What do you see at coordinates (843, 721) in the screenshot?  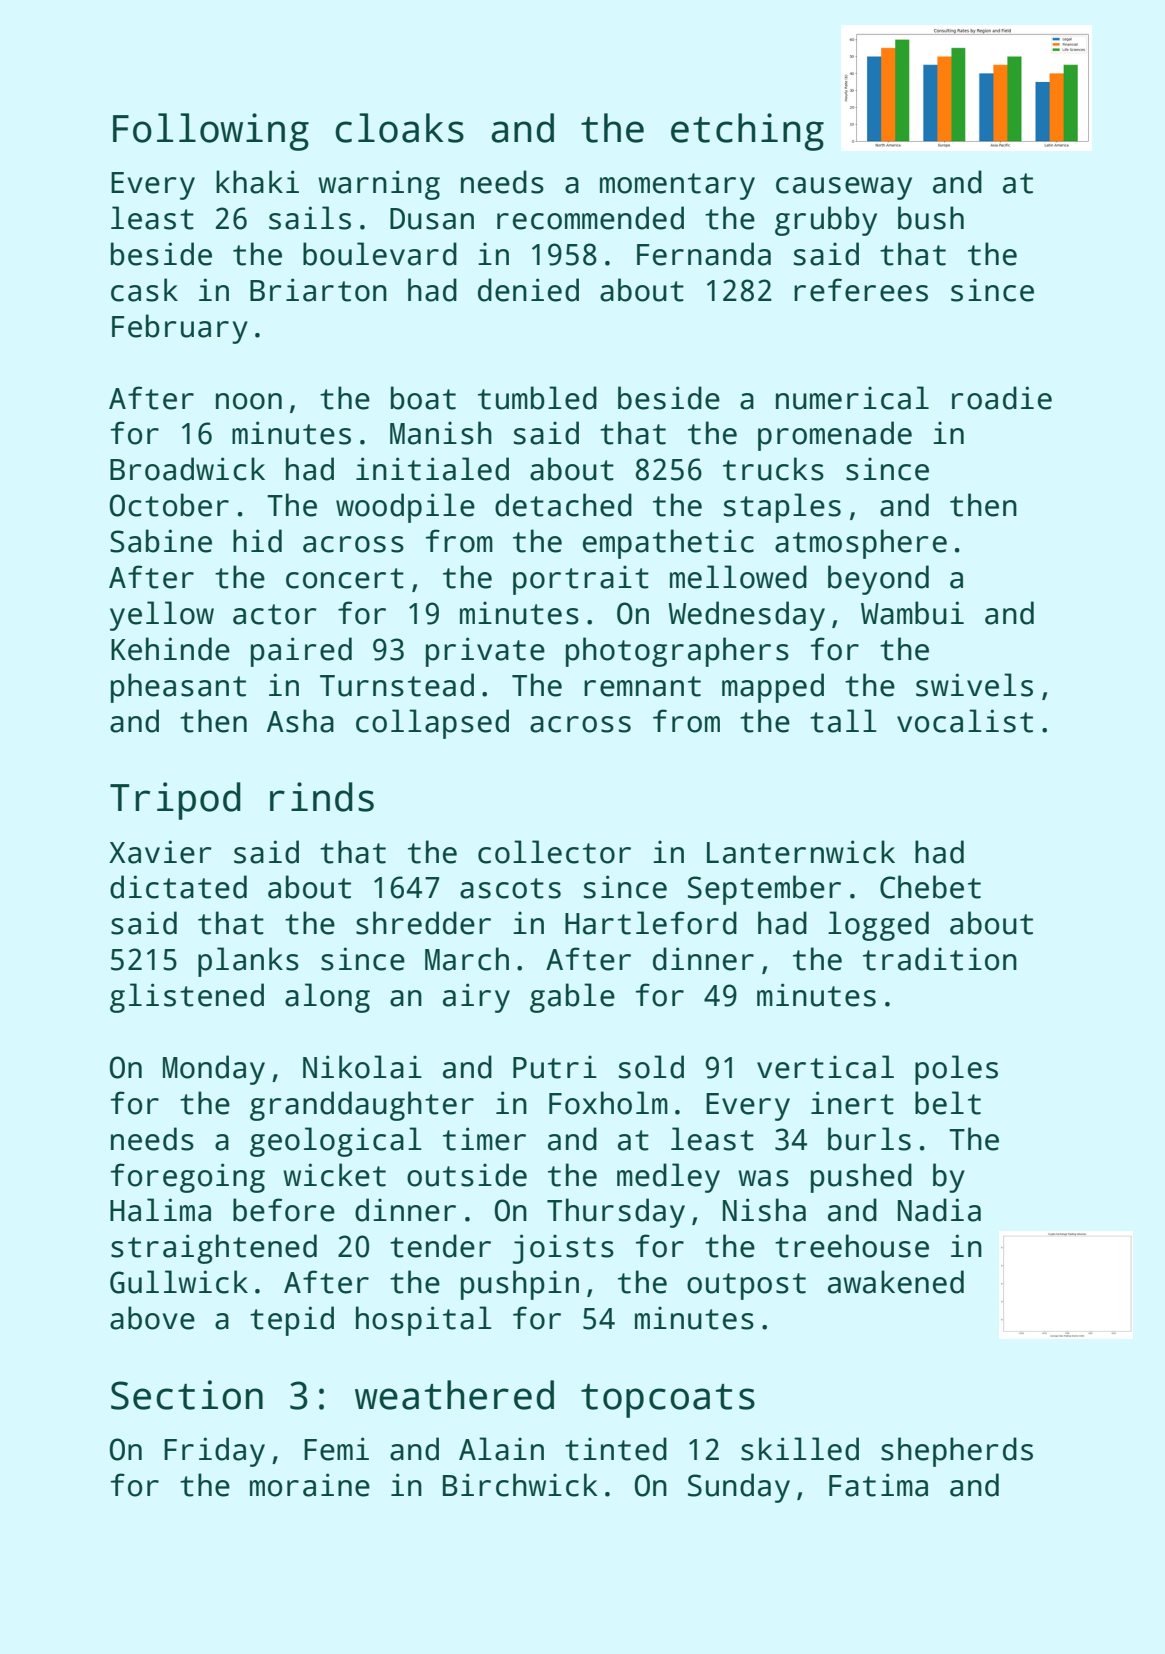 I see `tall` at bounding box center [843, 721].
